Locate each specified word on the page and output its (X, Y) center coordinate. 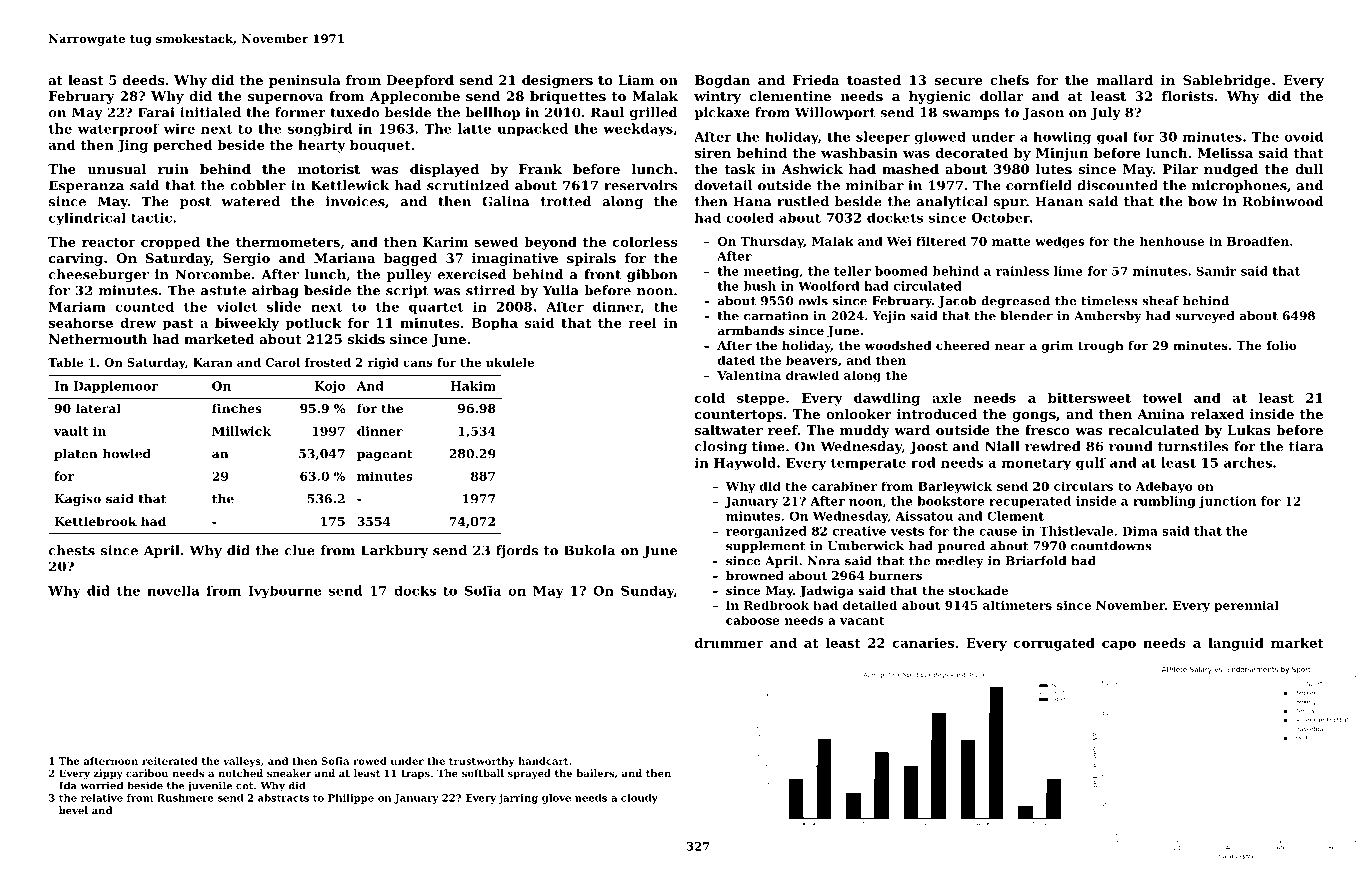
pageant (385, 455)
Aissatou (924, 516)
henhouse (1172, 241)
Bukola (589, 550)
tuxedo (354, 112)
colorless (645, 242)
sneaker (289, 773)
